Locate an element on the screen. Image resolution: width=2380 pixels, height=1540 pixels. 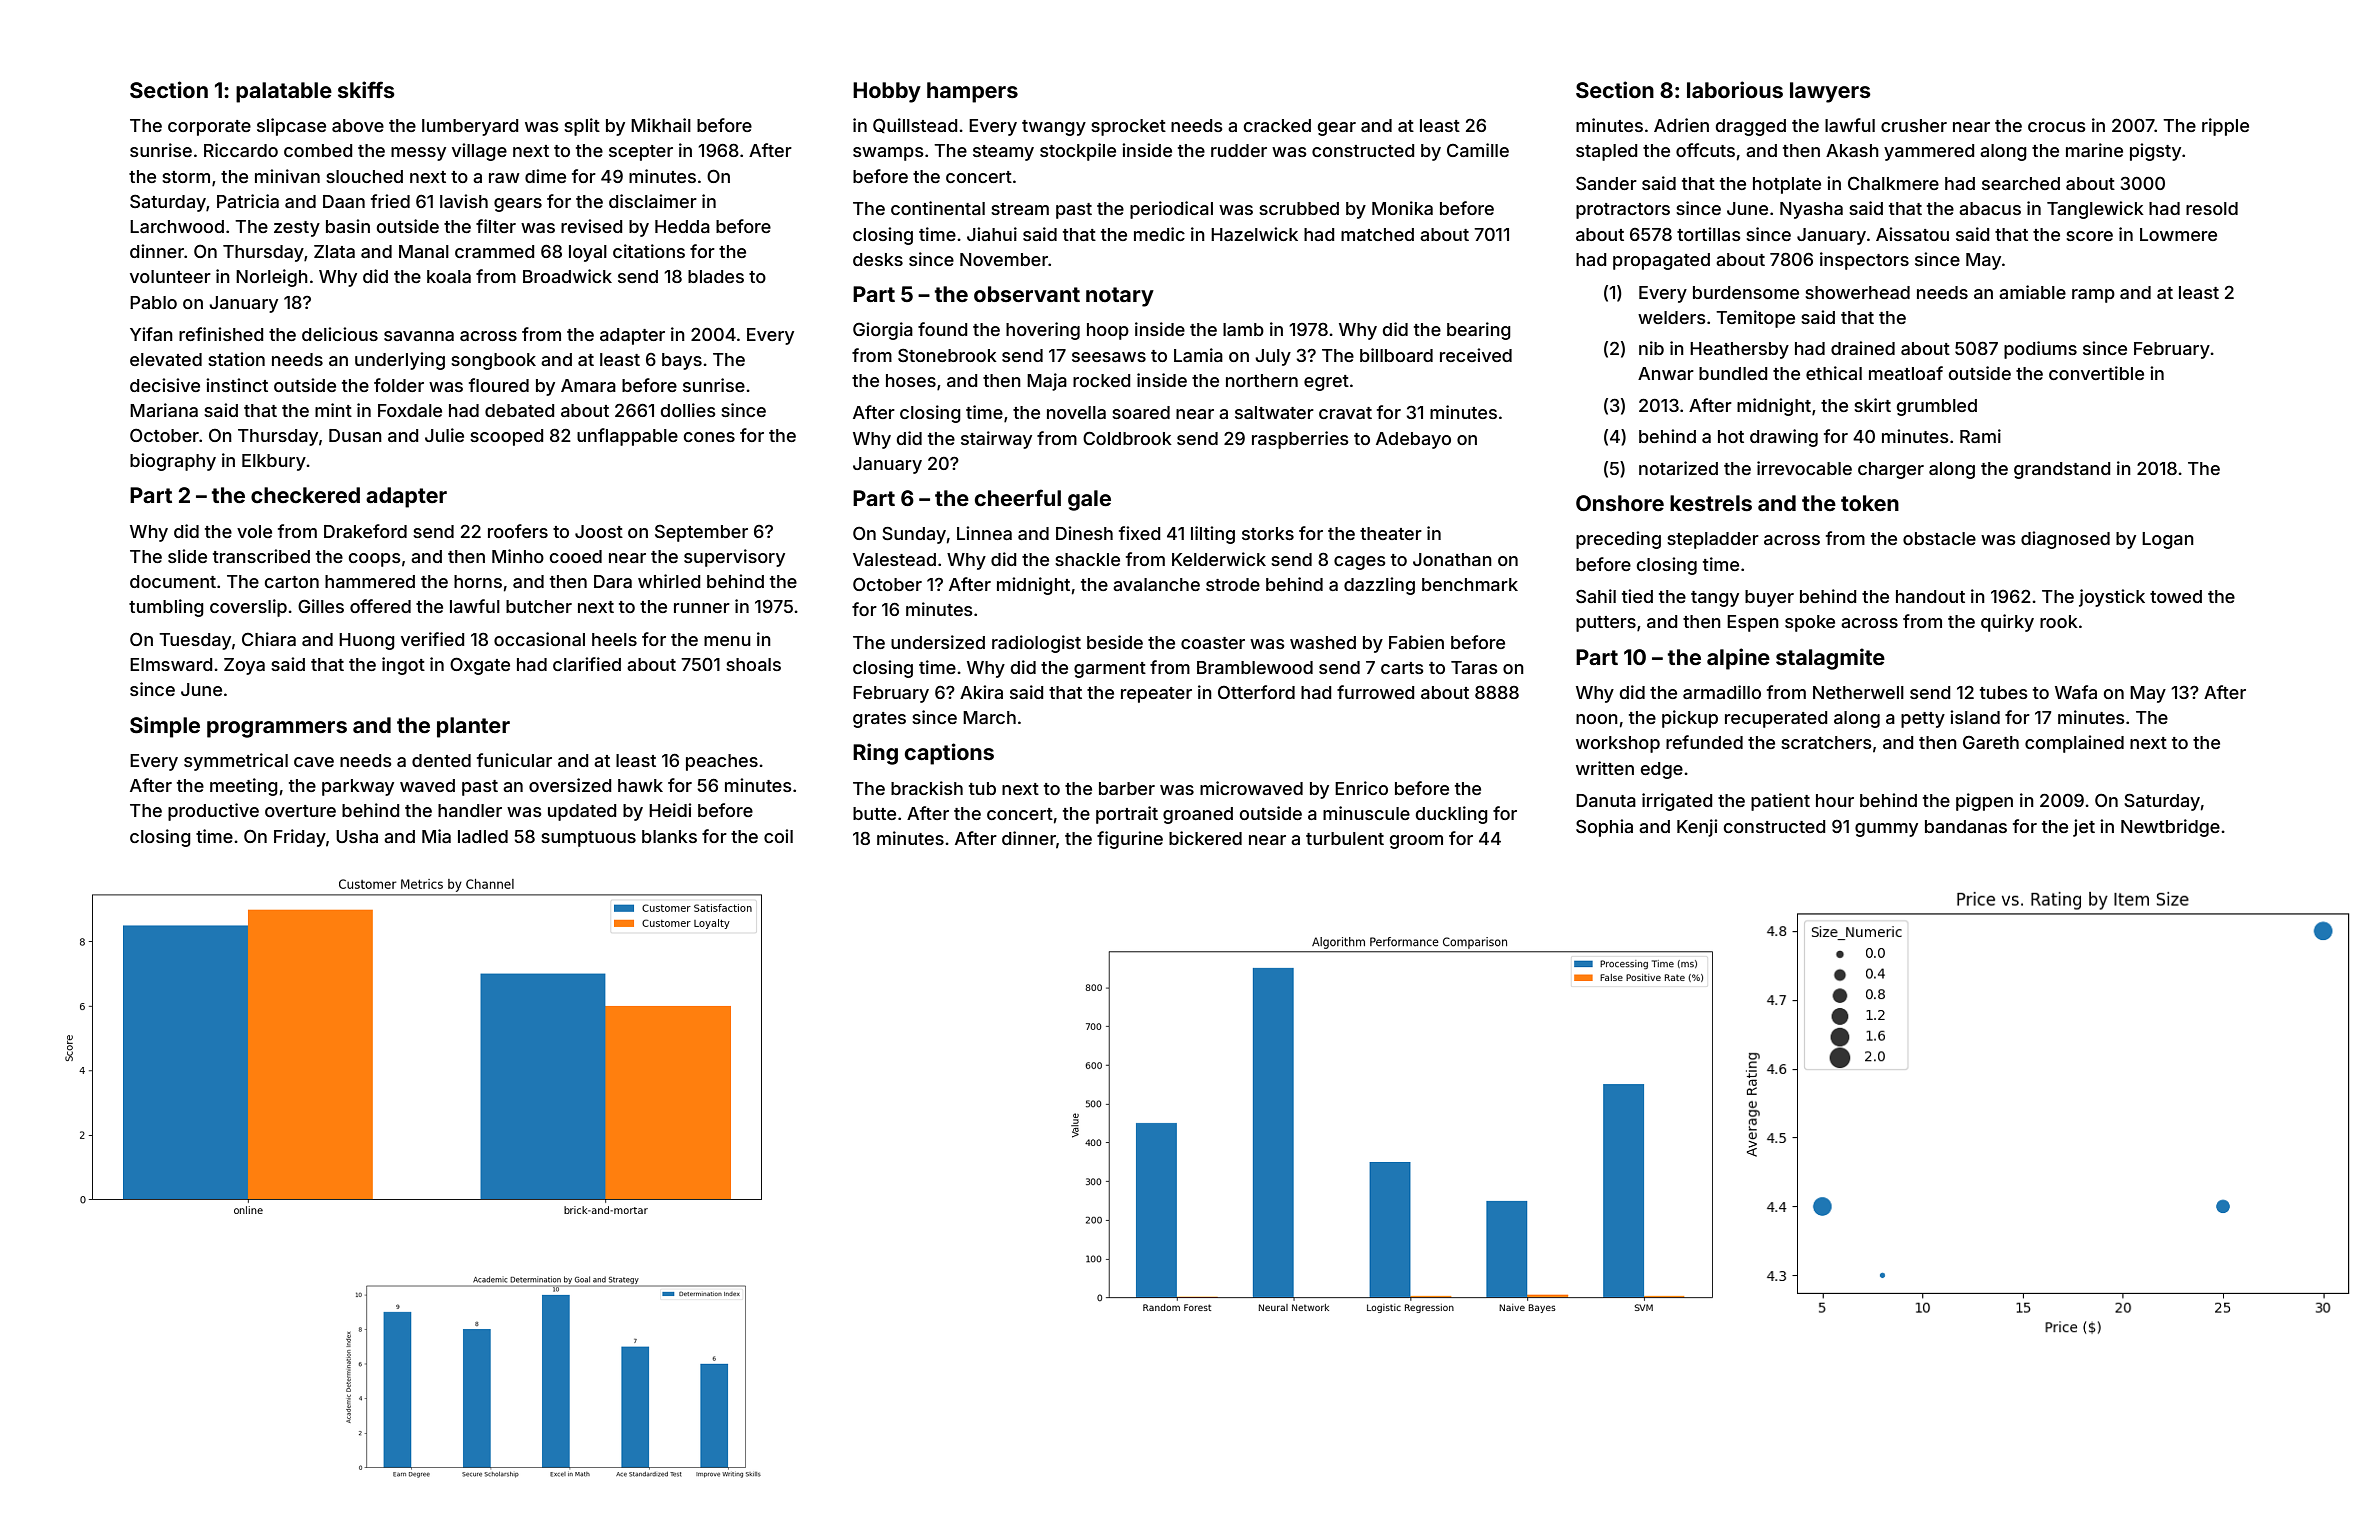
updated is located at coordinates (582, 812).
